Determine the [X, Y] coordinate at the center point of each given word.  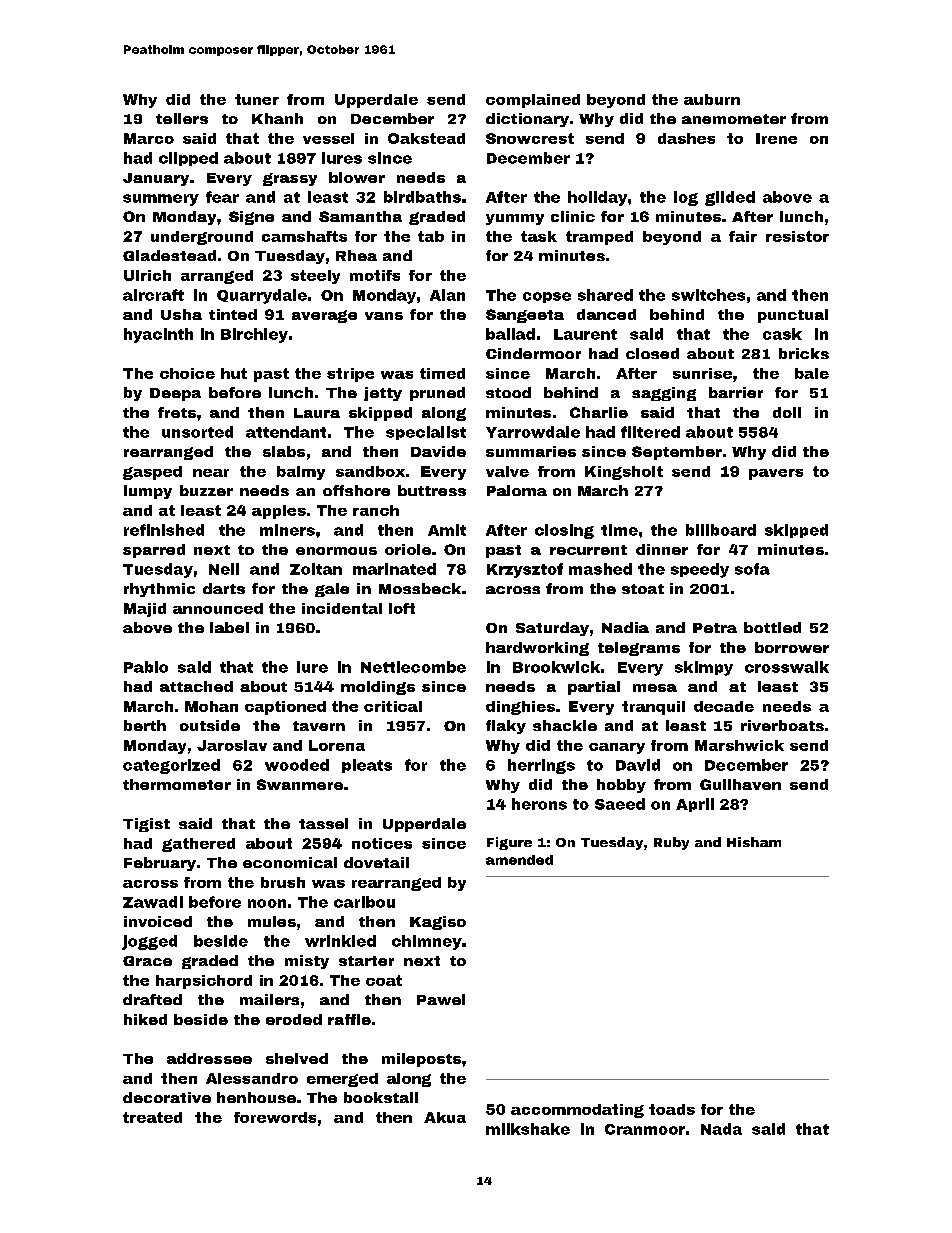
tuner [257, 99]
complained [533, 101]
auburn [712, 99]
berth [145, 725]
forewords [275, 1117]
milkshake [528, 1129]
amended [519, 860]
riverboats [782, 725]
